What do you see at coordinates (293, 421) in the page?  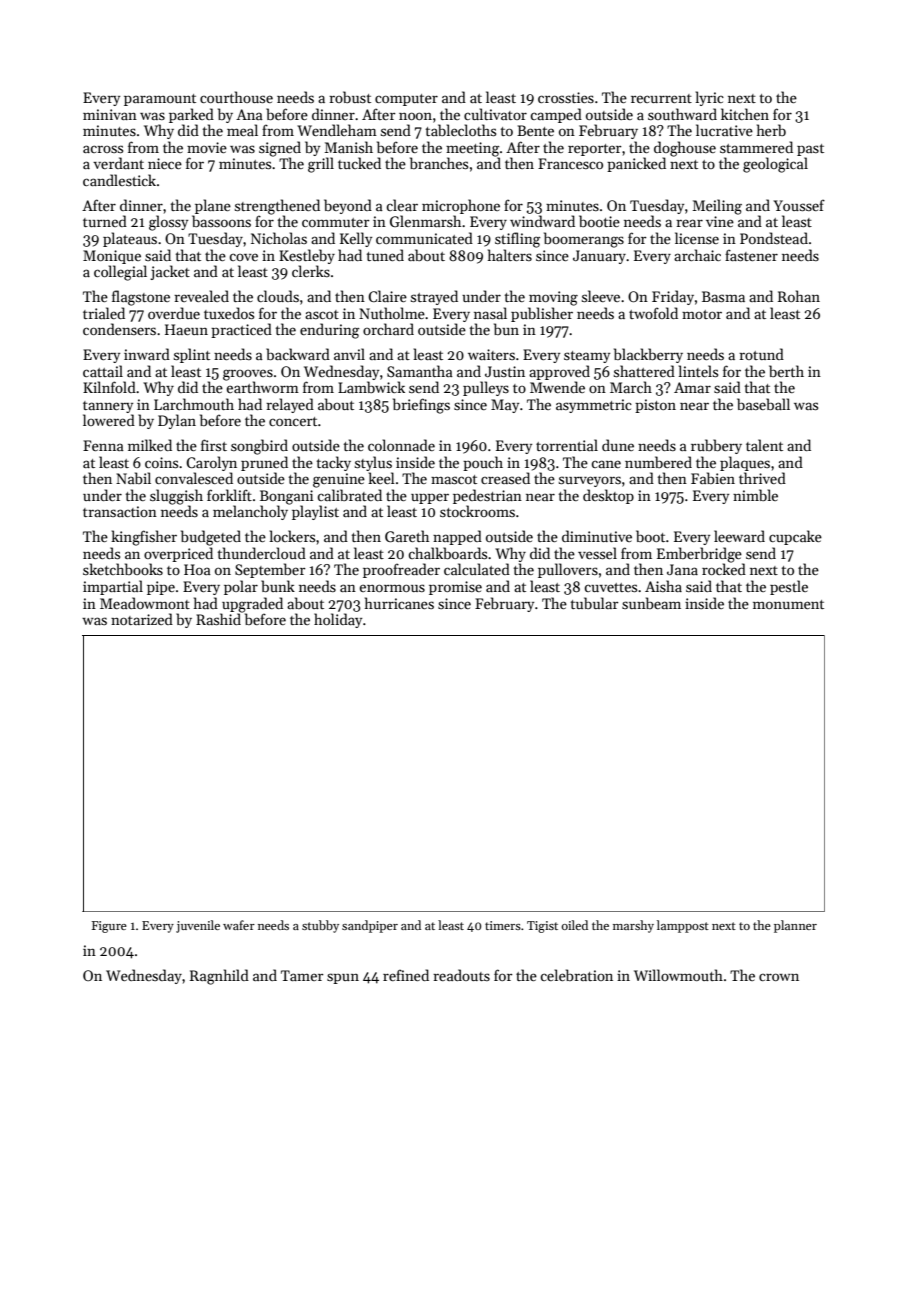 I see `concert` at bounding box center [293, 421].
